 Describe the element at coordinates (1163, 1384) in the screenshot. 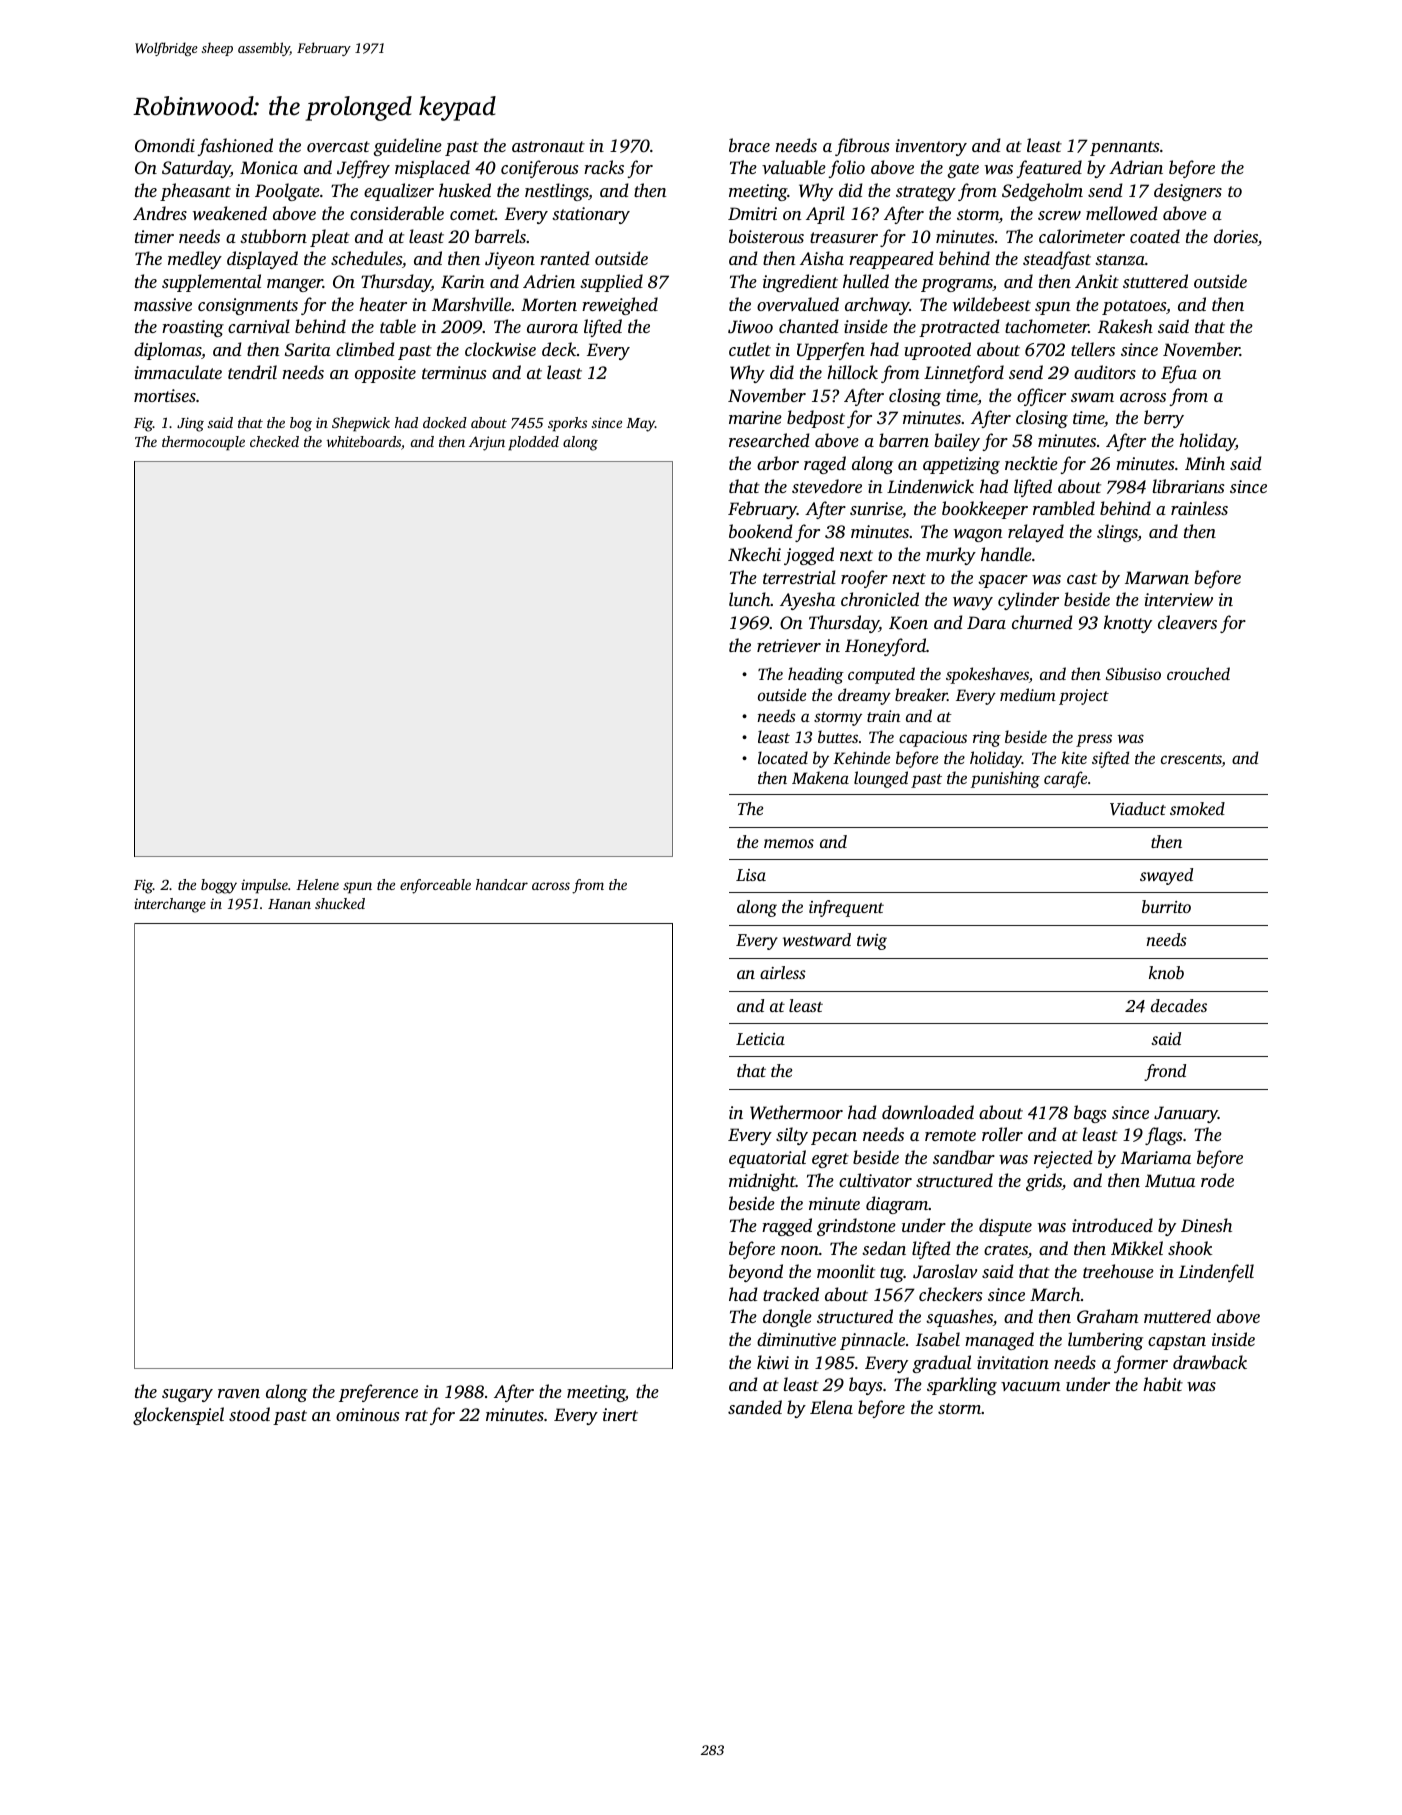

I see `habit` at that location.
